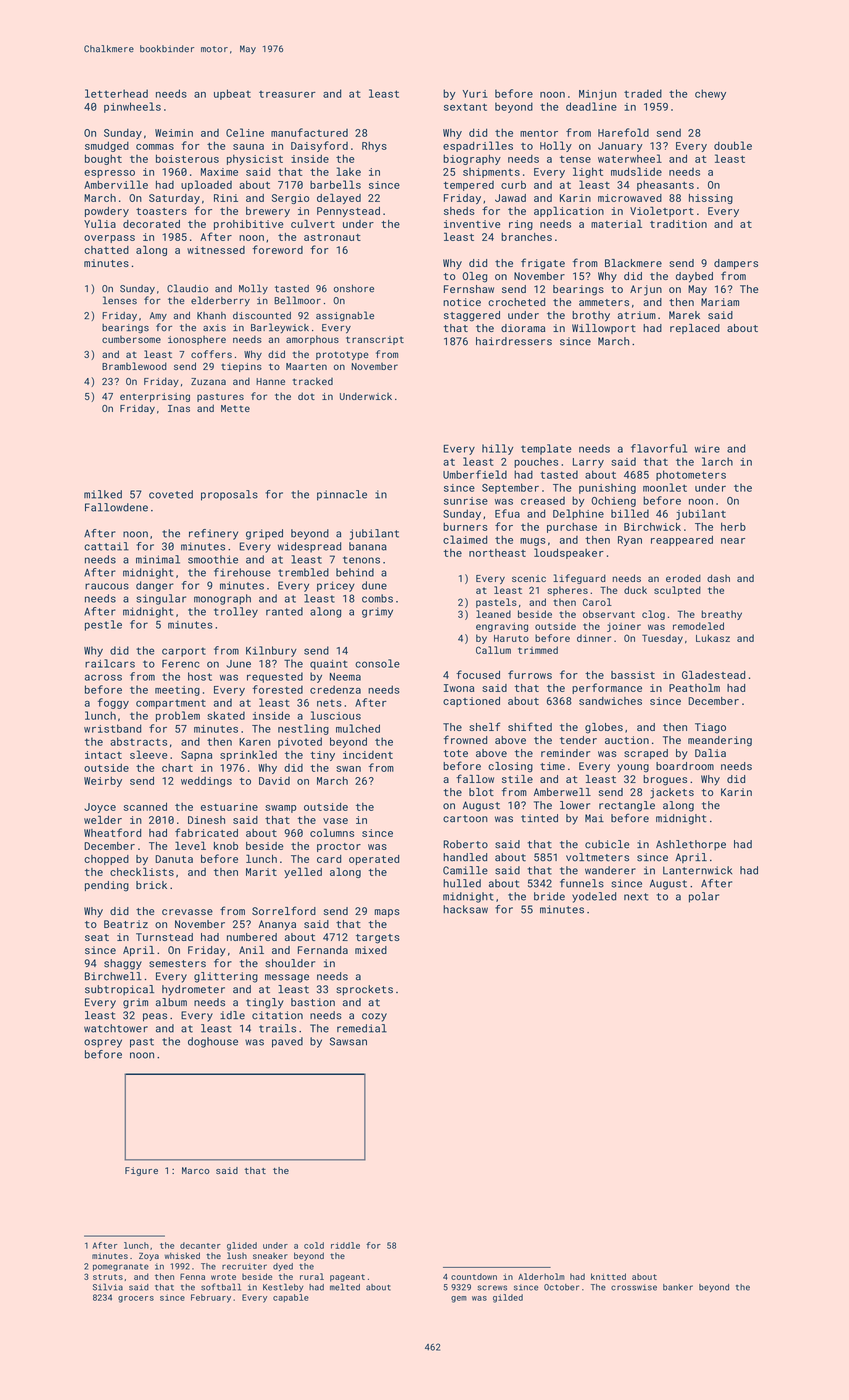  Describe the element at coordinates (678, 1287) in the image. I see `banker` at that location.
